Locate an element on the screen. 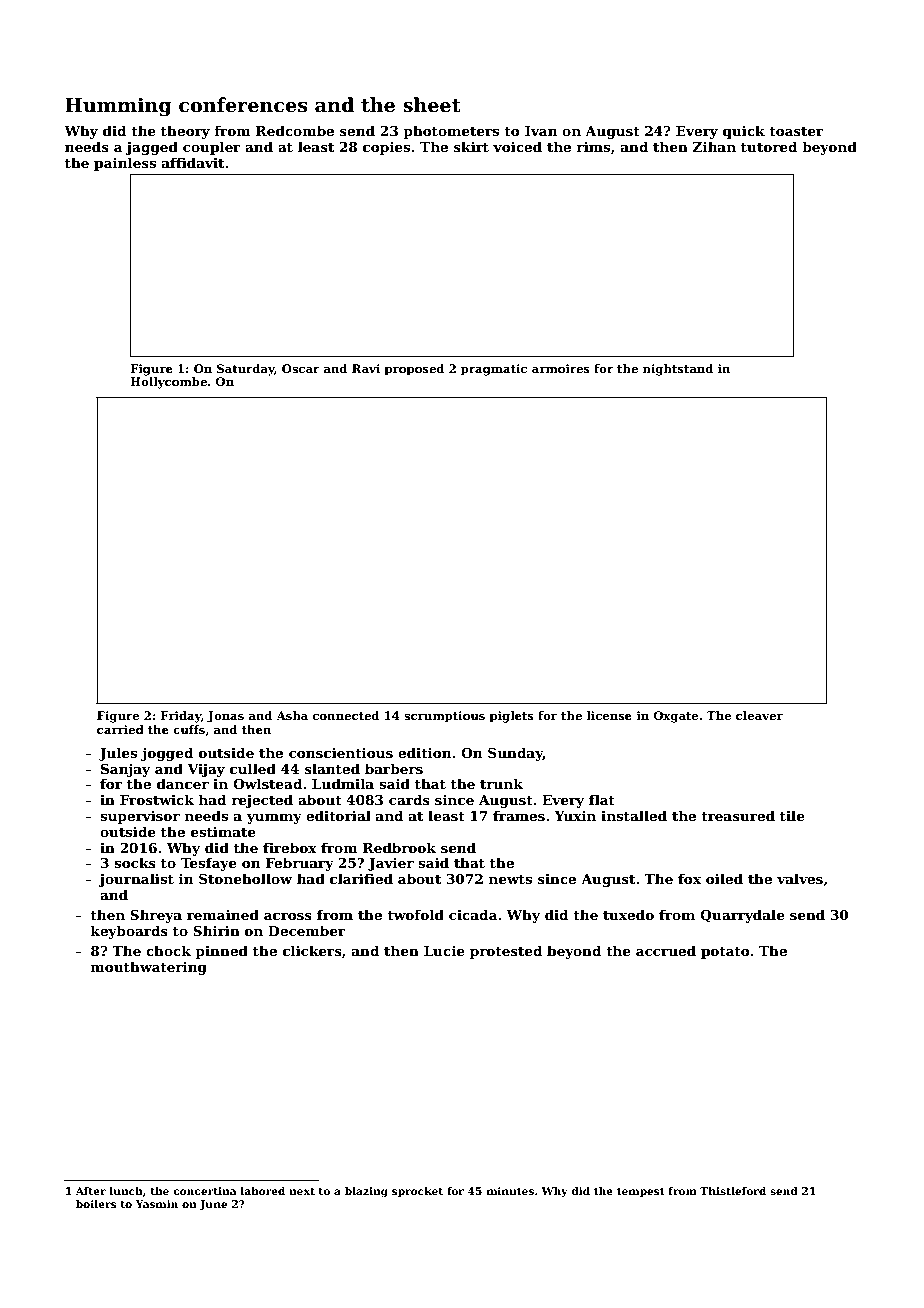 This screenshot has width=924, height=1308. tutored is located at coordinates (769, 146).
